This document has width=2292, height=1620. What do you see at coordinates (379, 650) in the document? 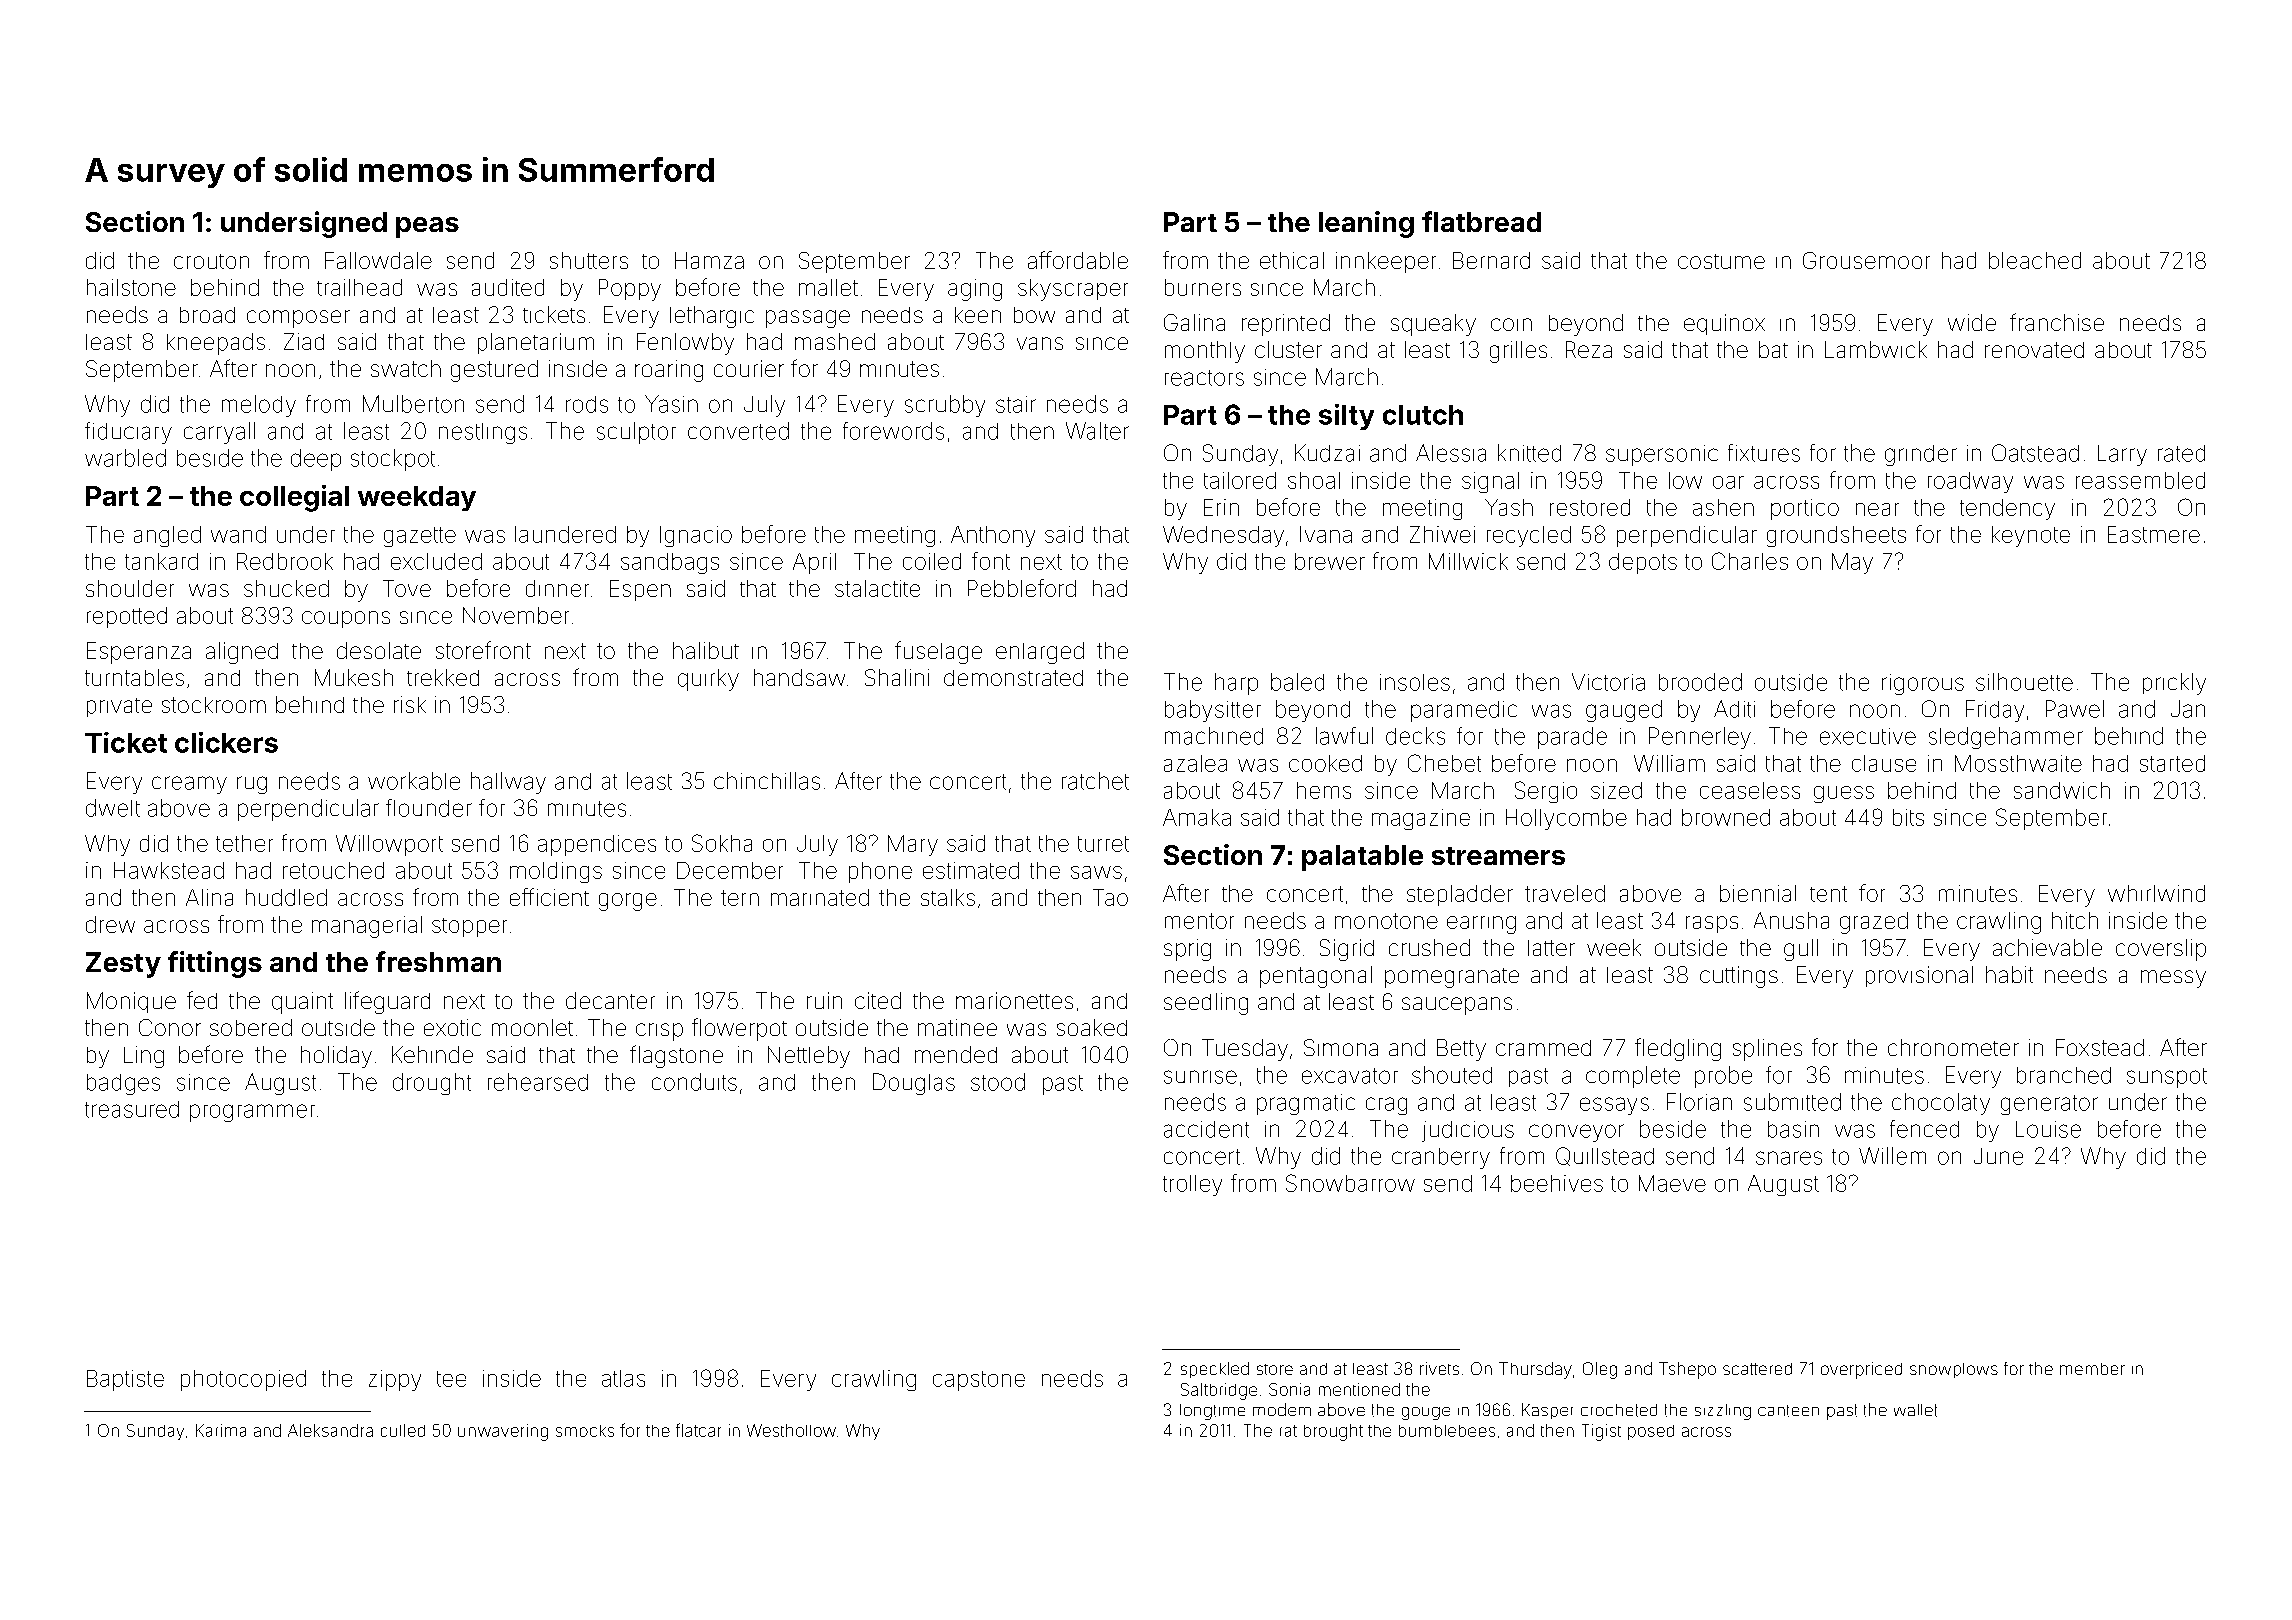
I see `desolate` at bounding box center [379, 650].
